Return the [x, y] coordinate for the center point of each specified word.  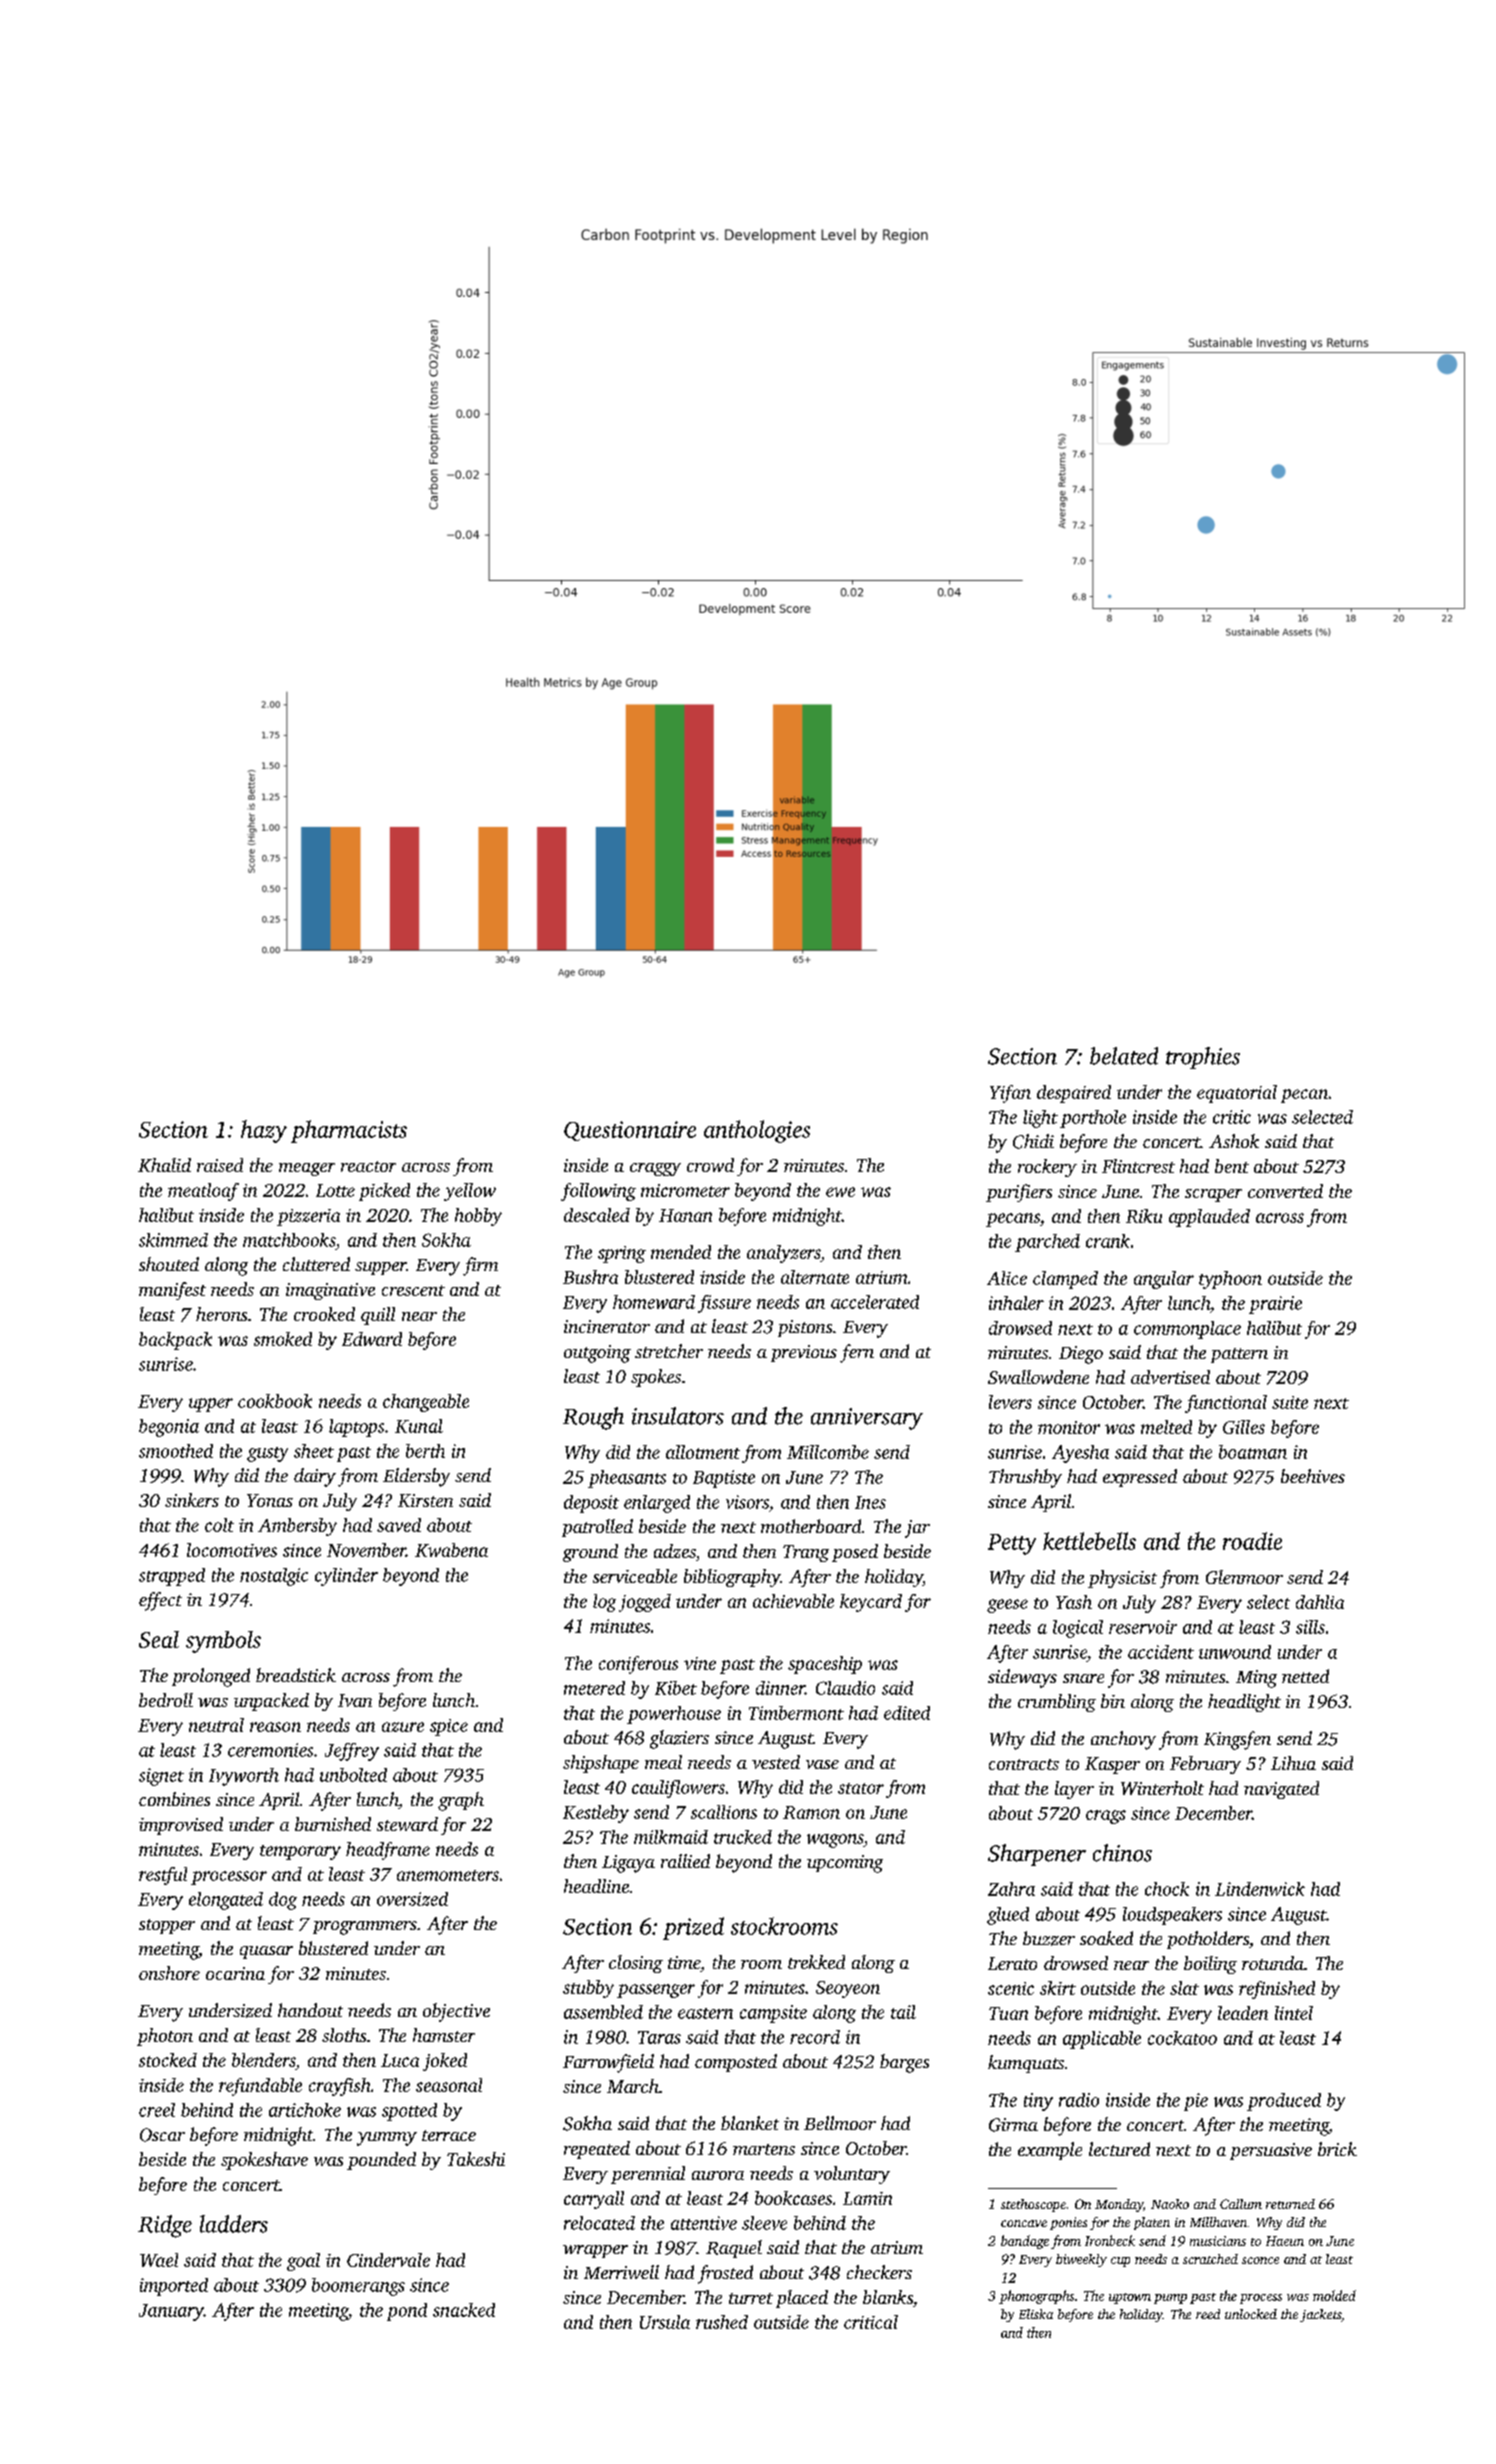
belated [1124, 1056]
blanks [888, 2297]
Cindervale [388, 2260]
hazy [264, 1131]
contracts [1024, 1764]
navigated [1281, 1790]
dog [283, 1901]
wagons [835, 1841]
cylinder [346, 1577]
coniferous [638, 1665]
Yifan [1010, 1094]
